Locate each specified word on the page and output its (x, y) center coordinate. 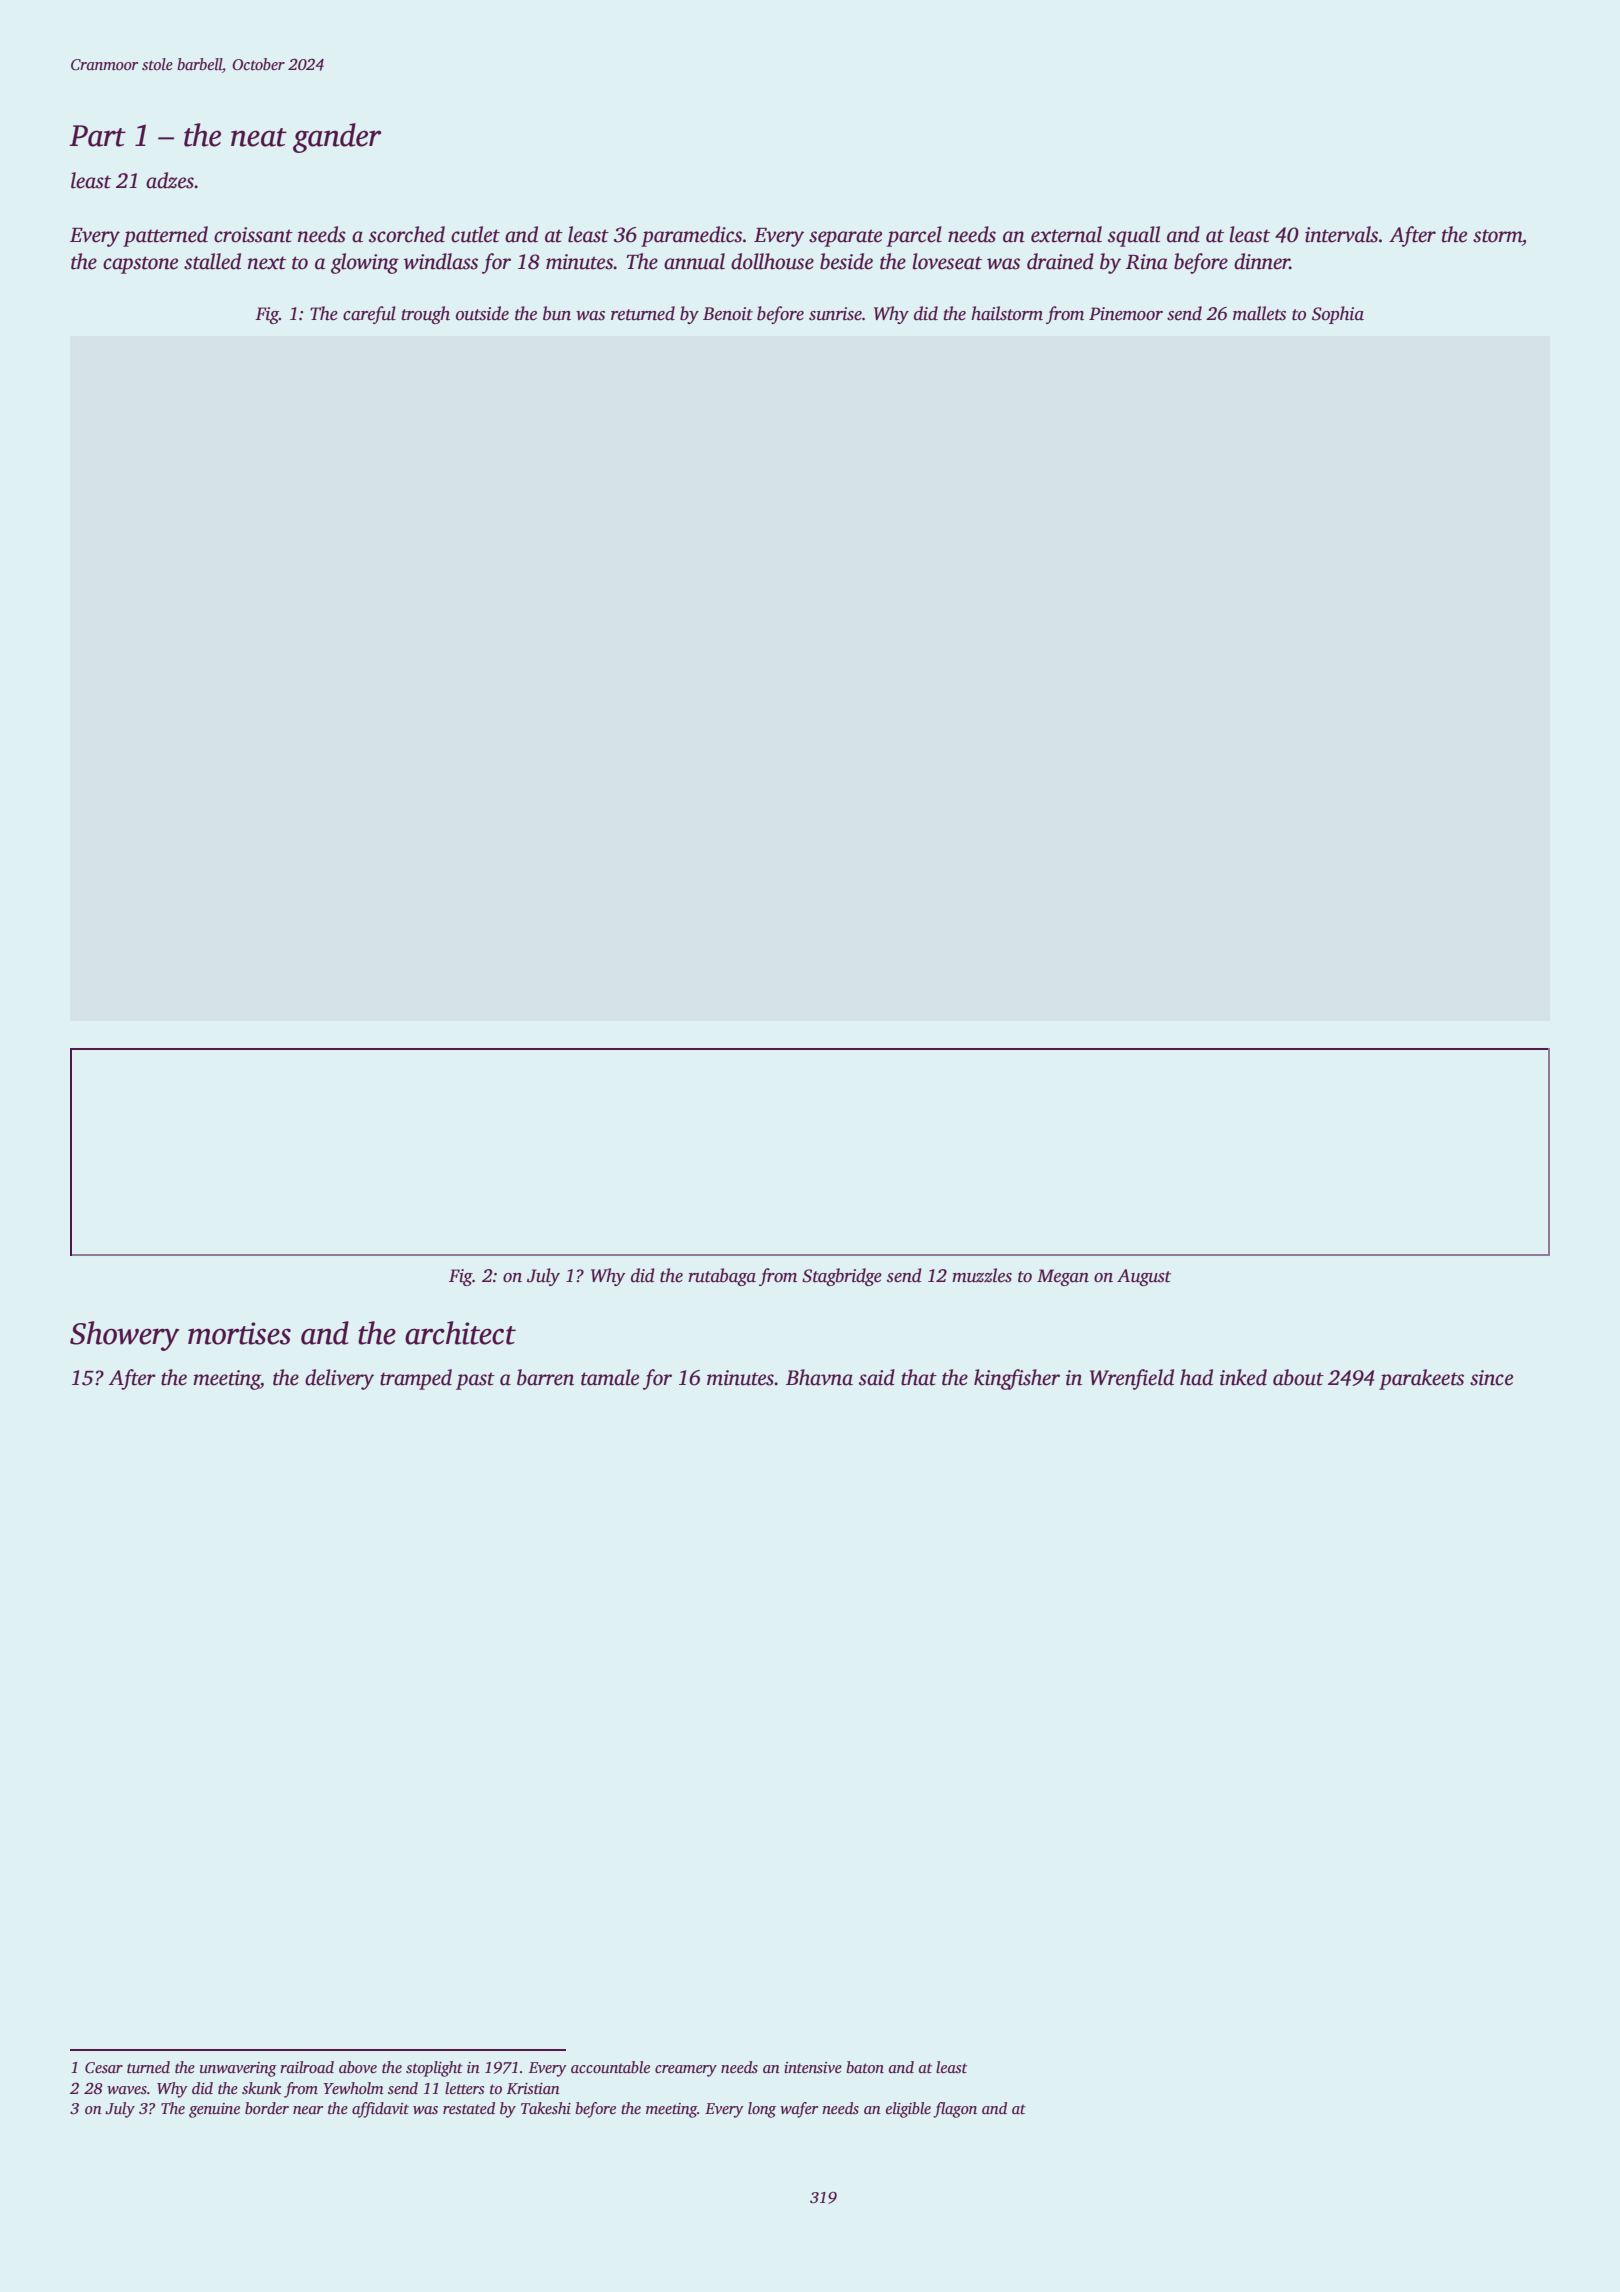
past (475, 1381)
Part (97, 136)
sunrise (835, 314)
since (1491, 1378)
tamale (610, 1377)
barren (545, 1377)
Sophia (1338, 315)
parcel (914, 236)
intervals (1341, 234)
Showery (124, 1336)
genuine (214, 2110)
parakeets (1421, 1379)
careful (369, 315)
